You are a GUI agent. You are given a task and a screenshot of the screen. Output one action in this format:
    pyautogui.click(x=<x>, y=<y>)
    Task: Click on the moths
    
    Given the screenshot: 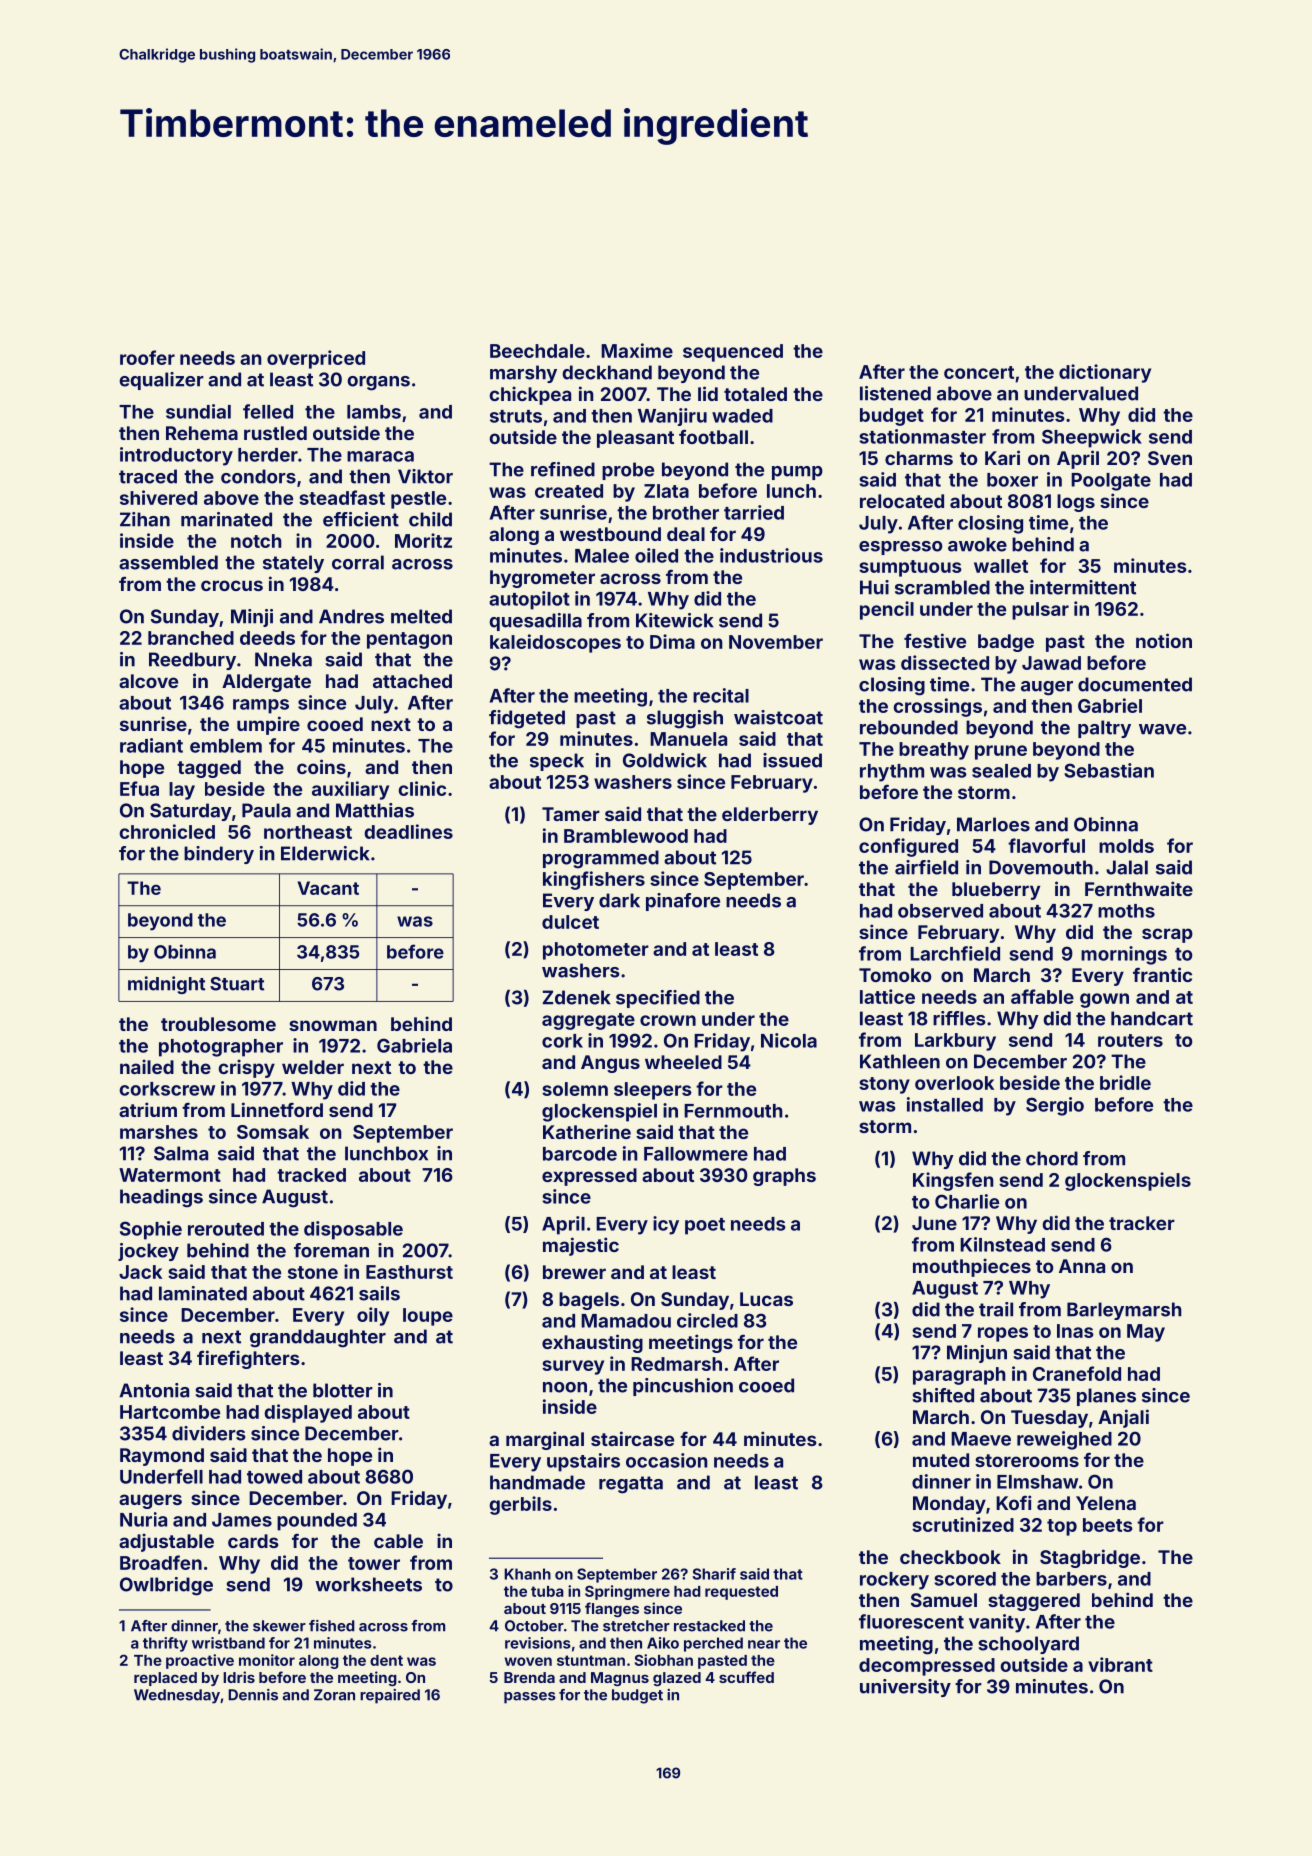 What is the action you would take?
    pyautogui.click(x=1126, y=911)
